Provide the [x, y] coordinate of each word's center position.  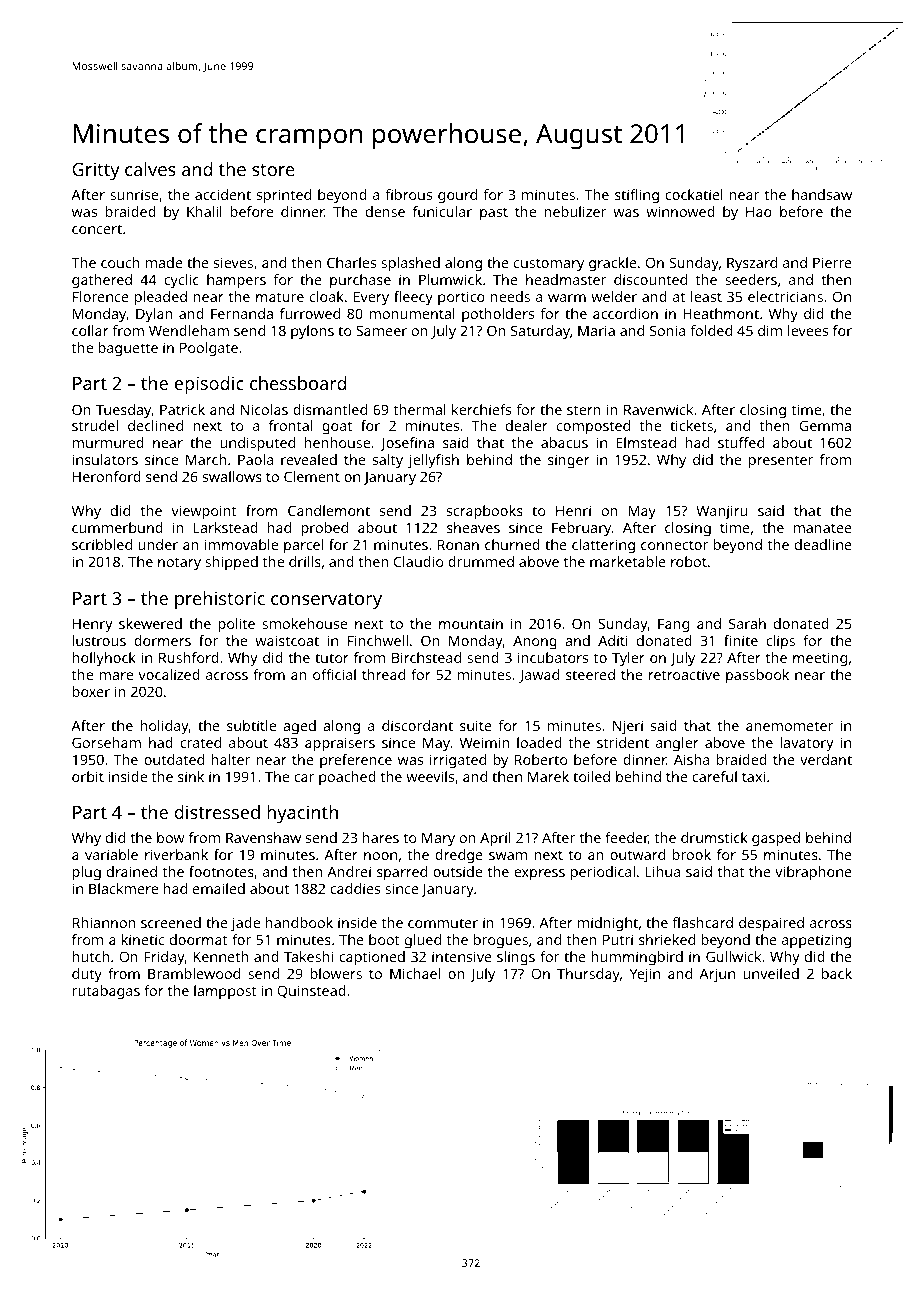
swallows [232, 476]
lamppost [225, 992]
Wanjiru [721, 512]
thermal [420, 409]
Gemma [825, 425]
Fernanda [242, 313]
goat [337, 428]
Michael [415, 973]
